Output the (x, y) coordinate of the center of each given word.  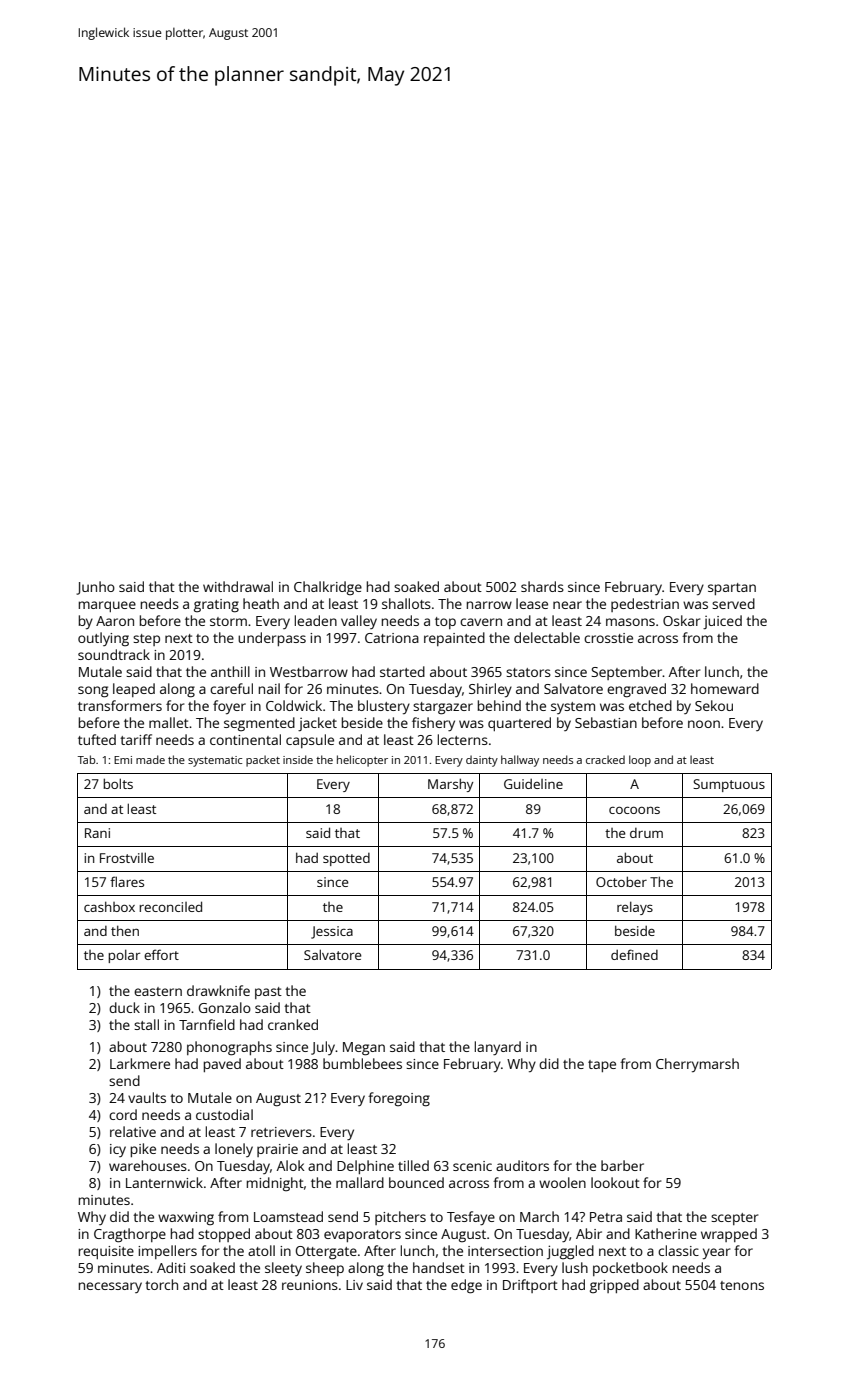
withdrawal (238, 586)
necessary (110, 1287)
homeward (725, 688)
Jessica (332, 932)
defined (634, 954)
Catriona (392, 638)
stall (146, 1024)
